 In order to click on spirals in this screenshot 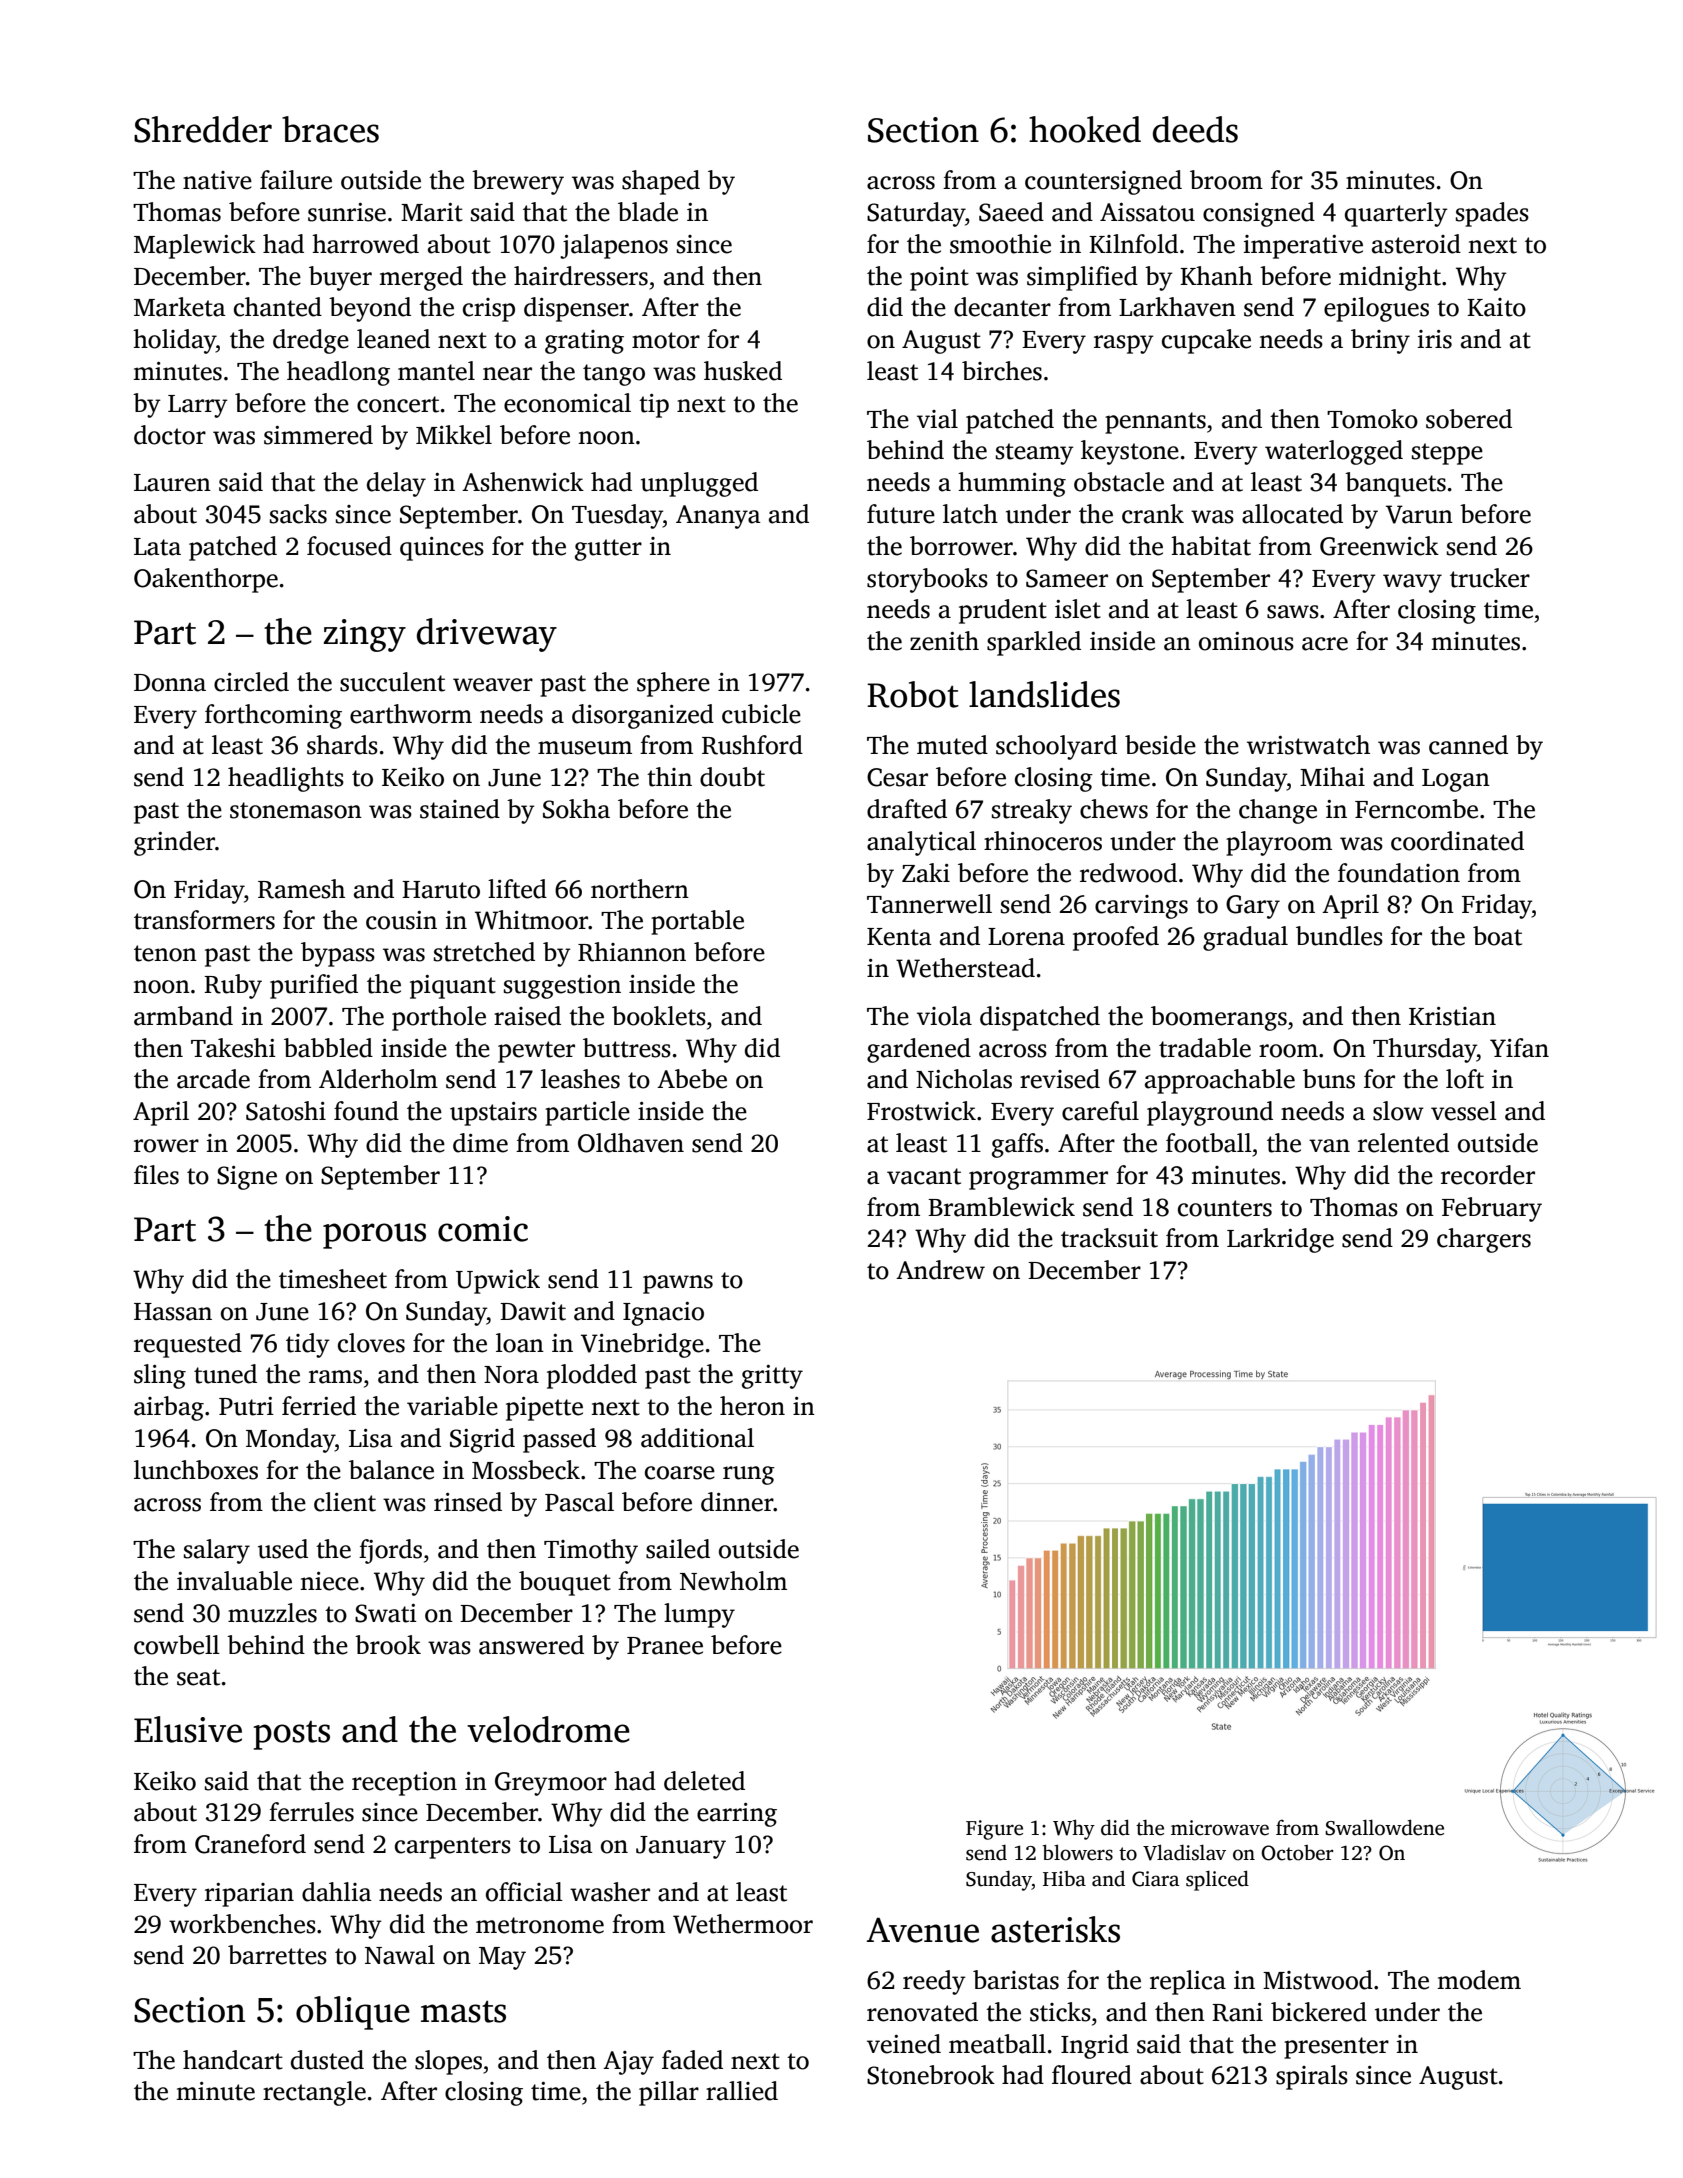, I will do `click(1312, 2077)`.
